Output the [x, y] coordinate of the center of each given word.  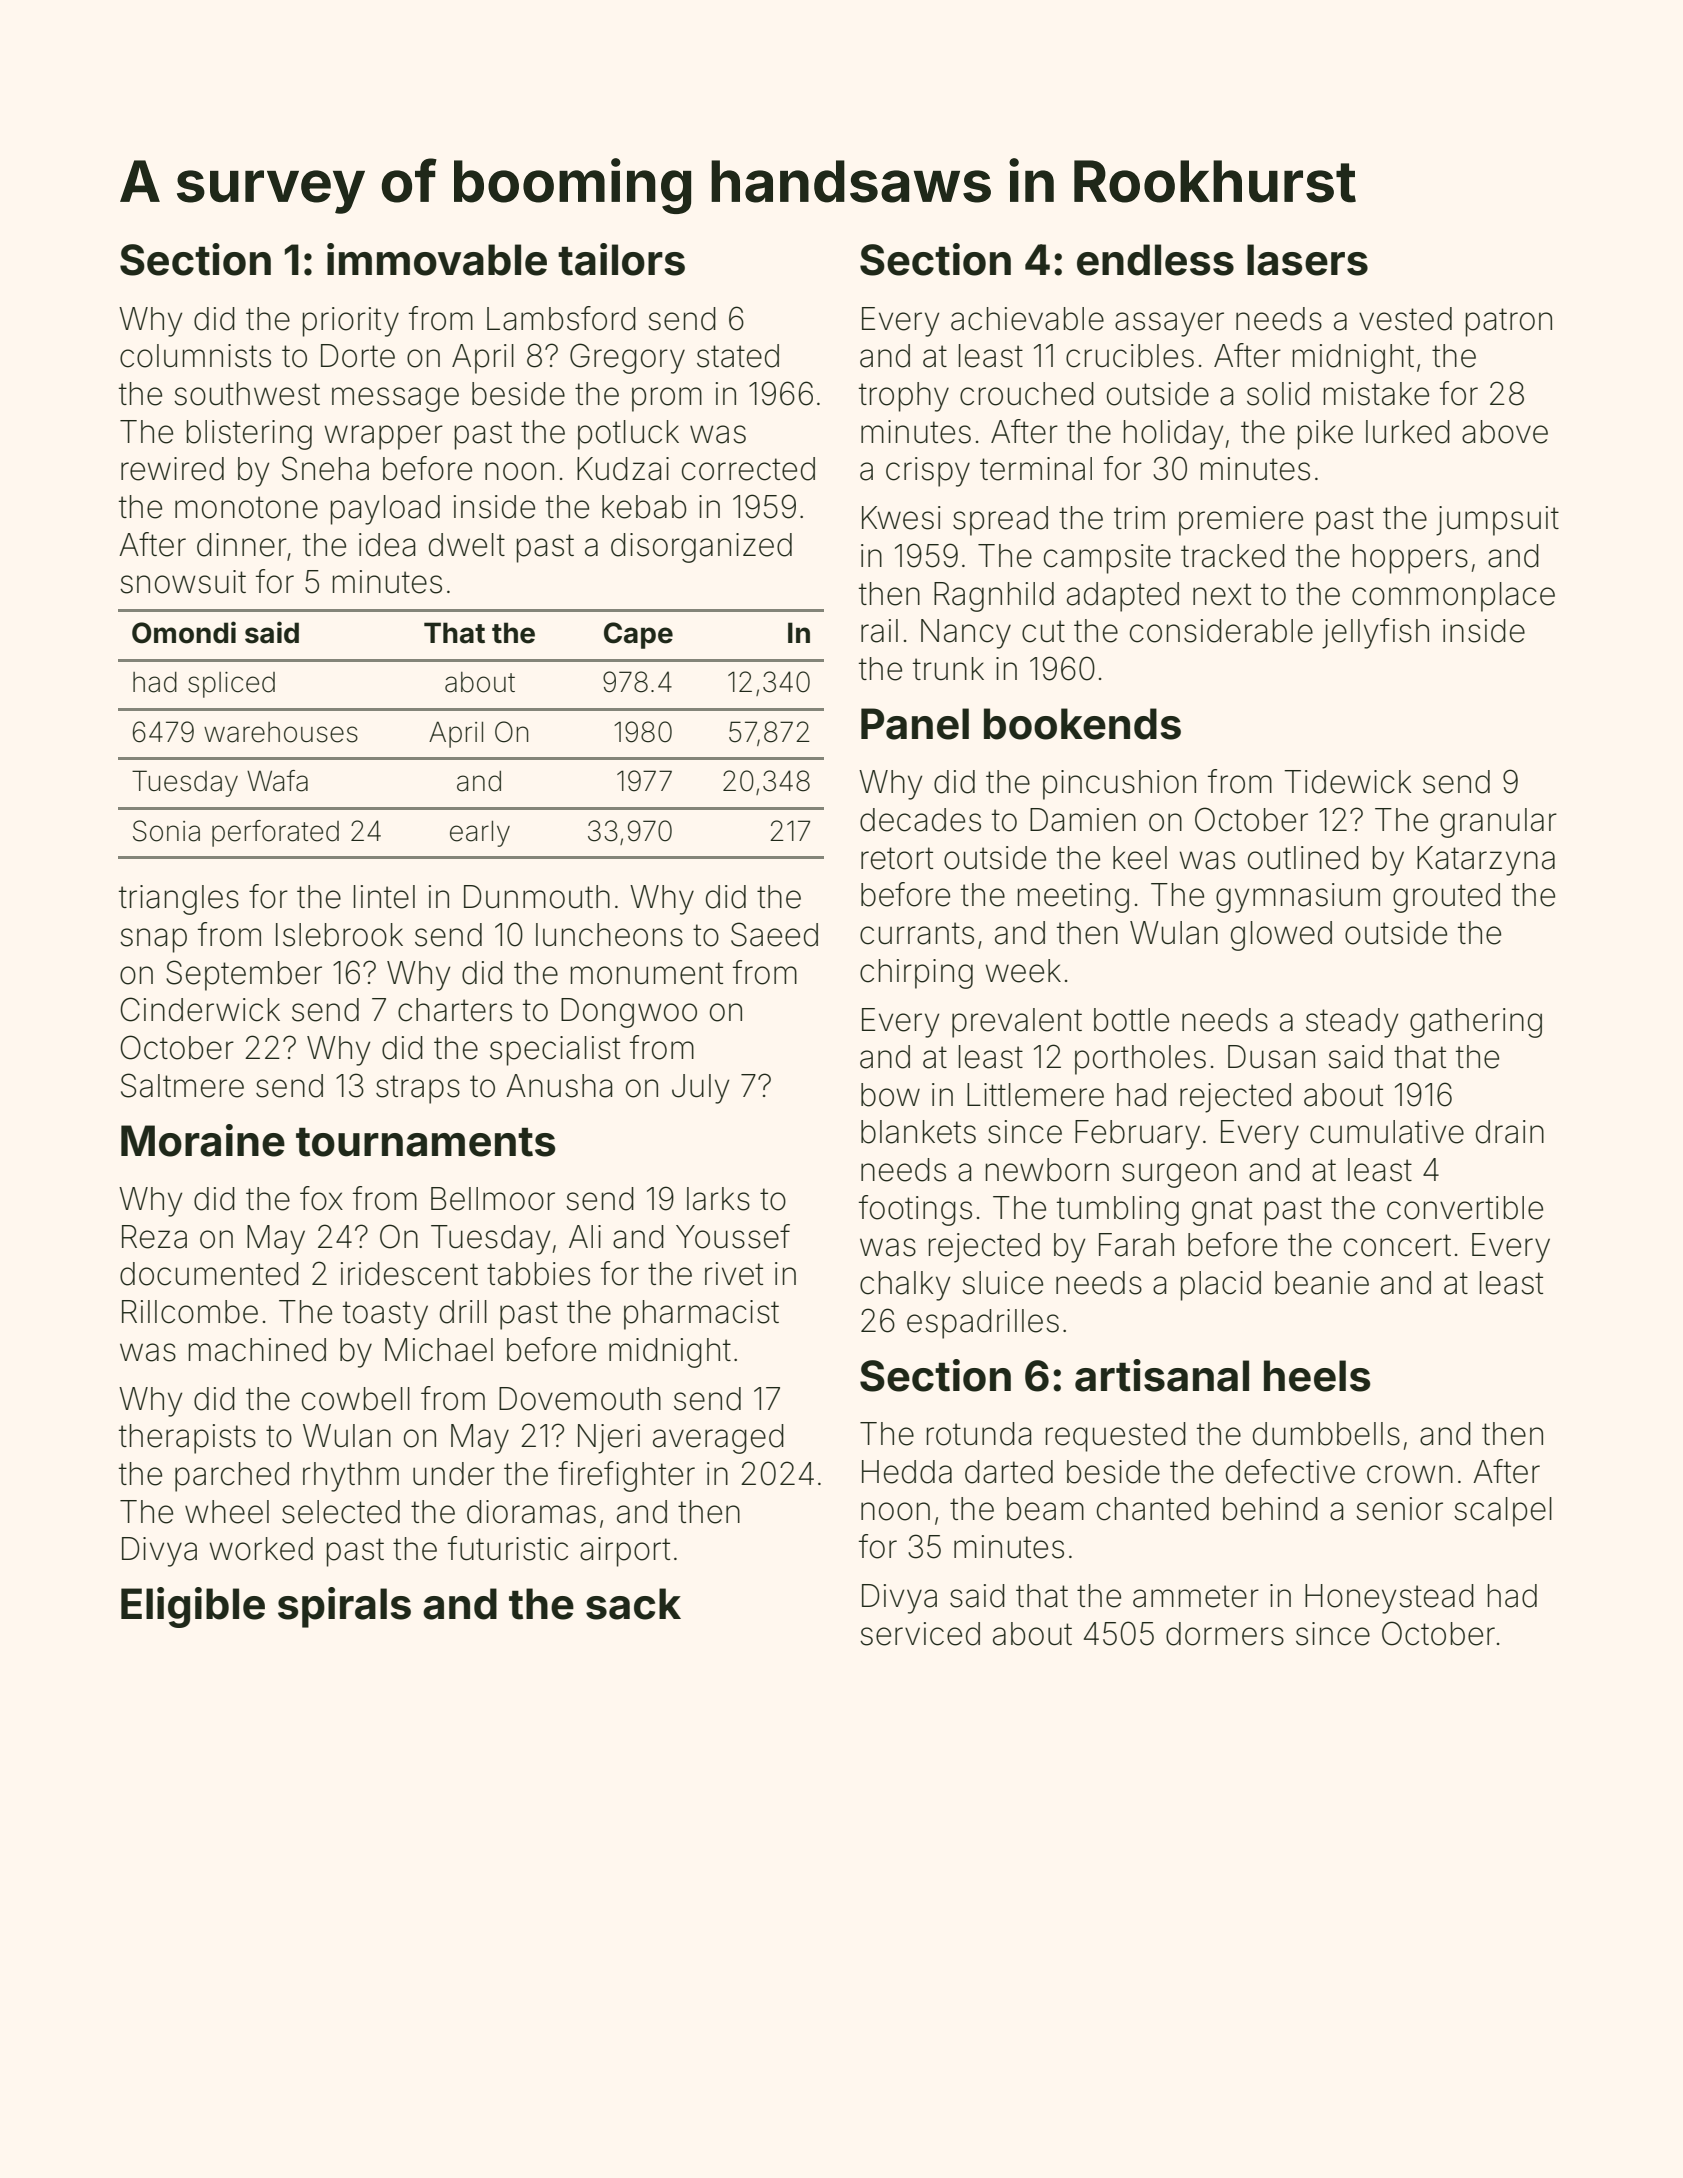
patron [1509, 322]
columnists [195, 356]
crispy [928, 472]
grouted [1446, 898]
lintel [384, 897]
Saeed [774, 934]
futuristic [508, 1548]
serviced [920, 1634]
